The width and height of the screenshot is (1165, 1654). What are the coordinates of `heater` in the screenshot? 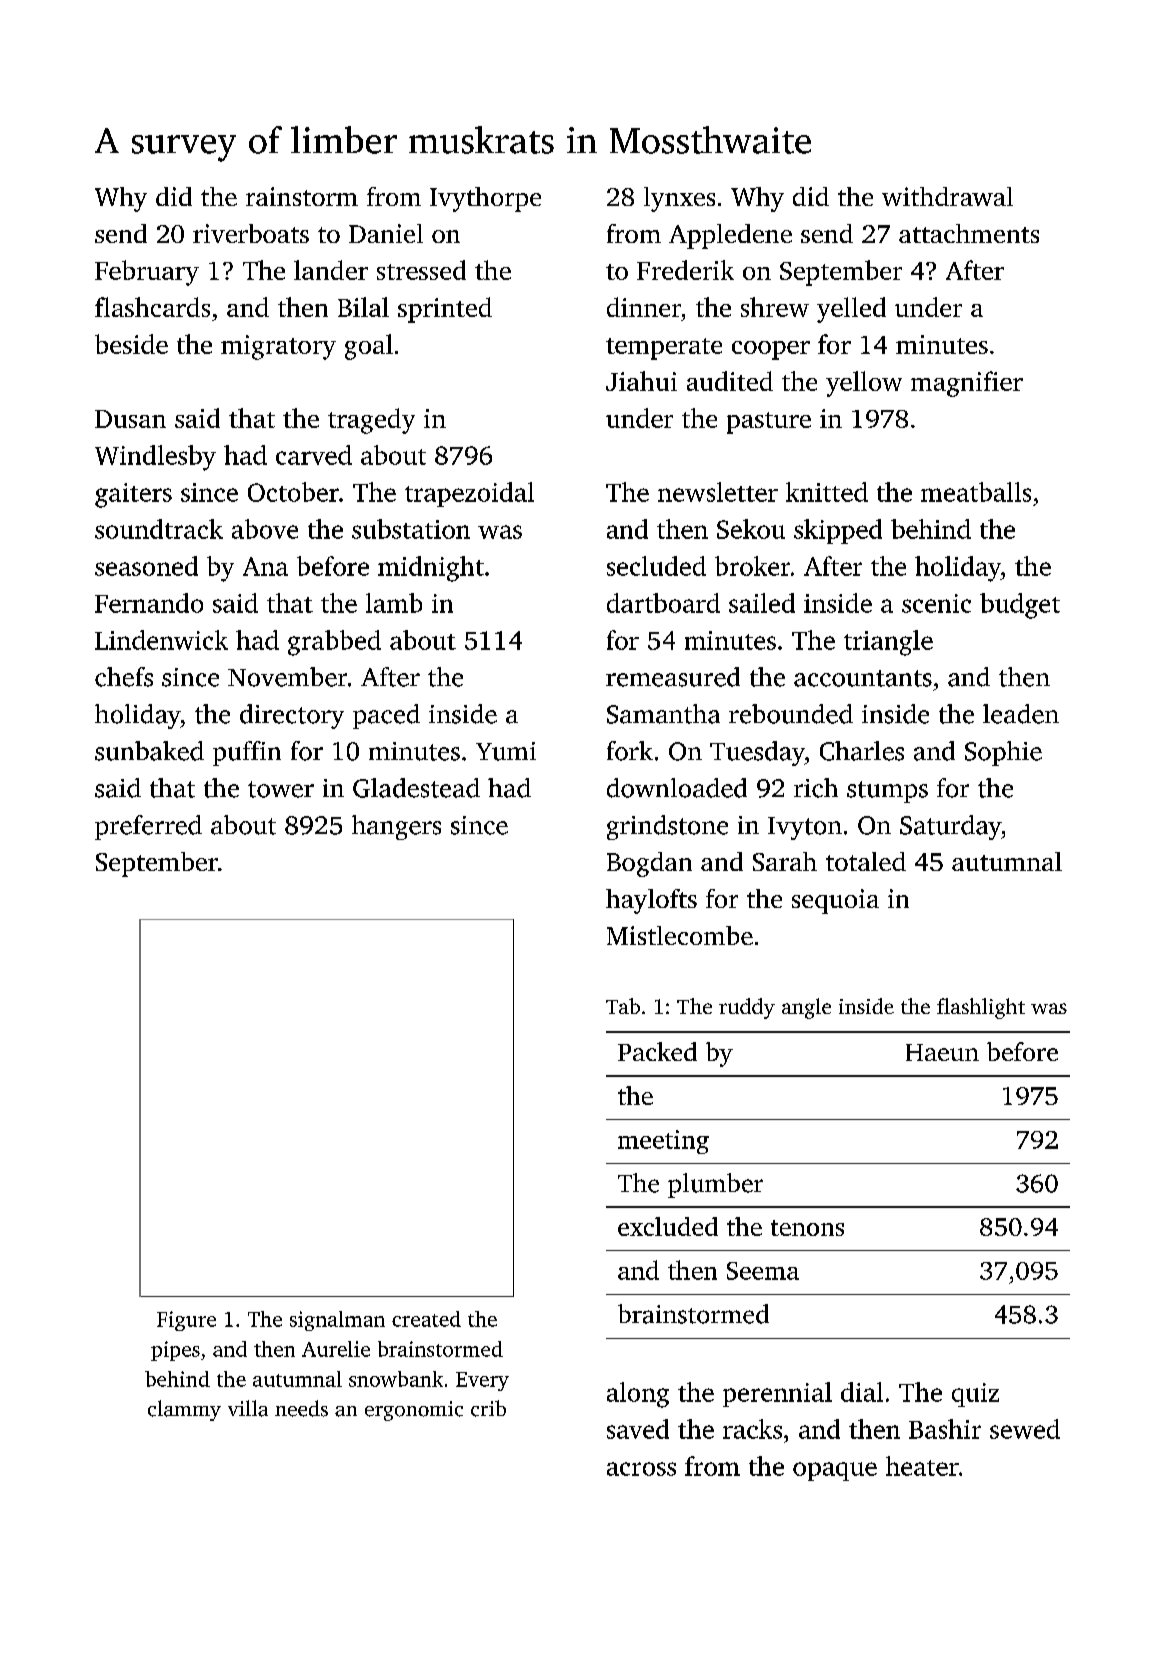 It's located at (922, 1466).
